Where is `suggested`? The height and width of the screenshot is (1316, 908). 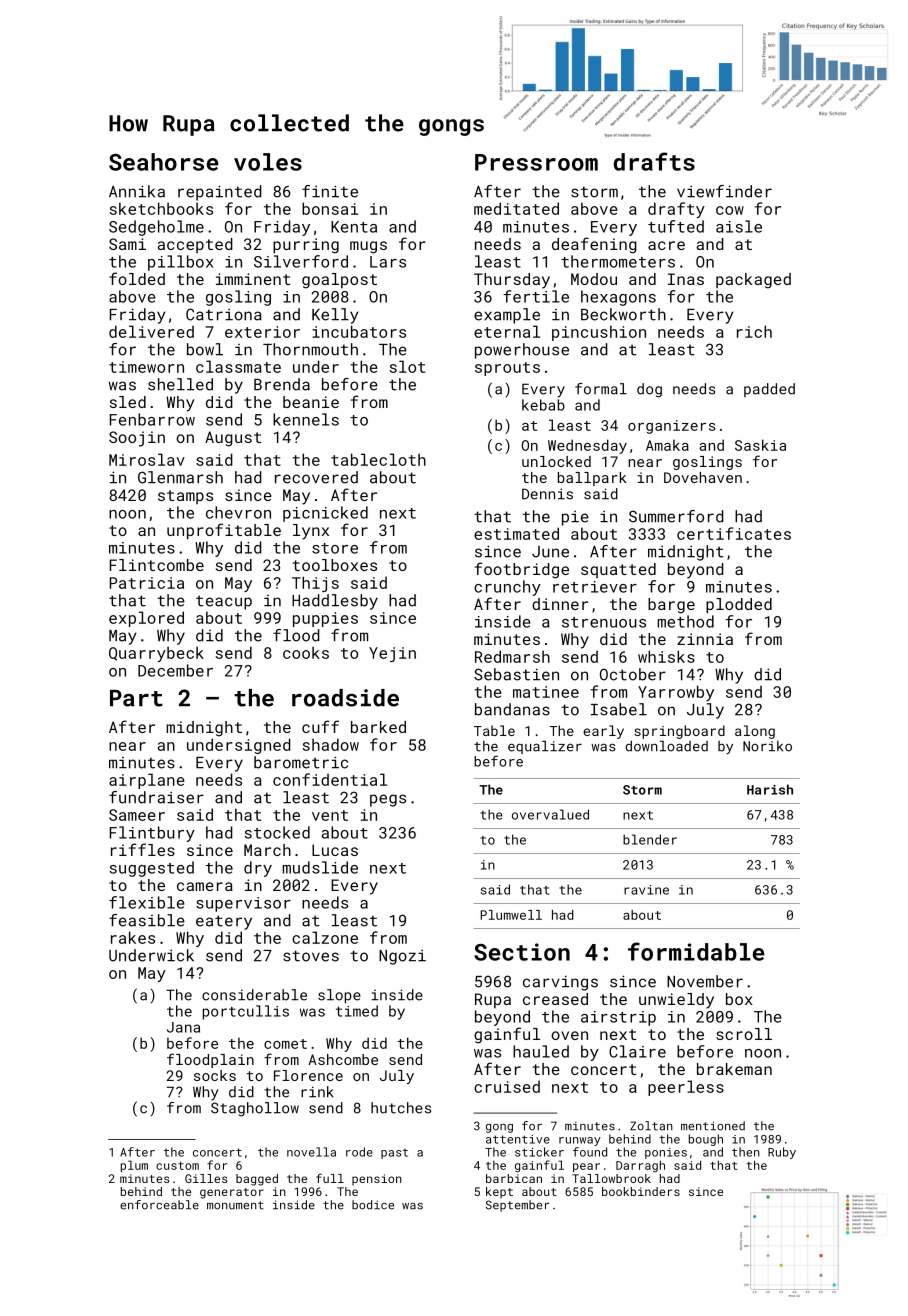 suggested is located at coordinates (152, 869).
